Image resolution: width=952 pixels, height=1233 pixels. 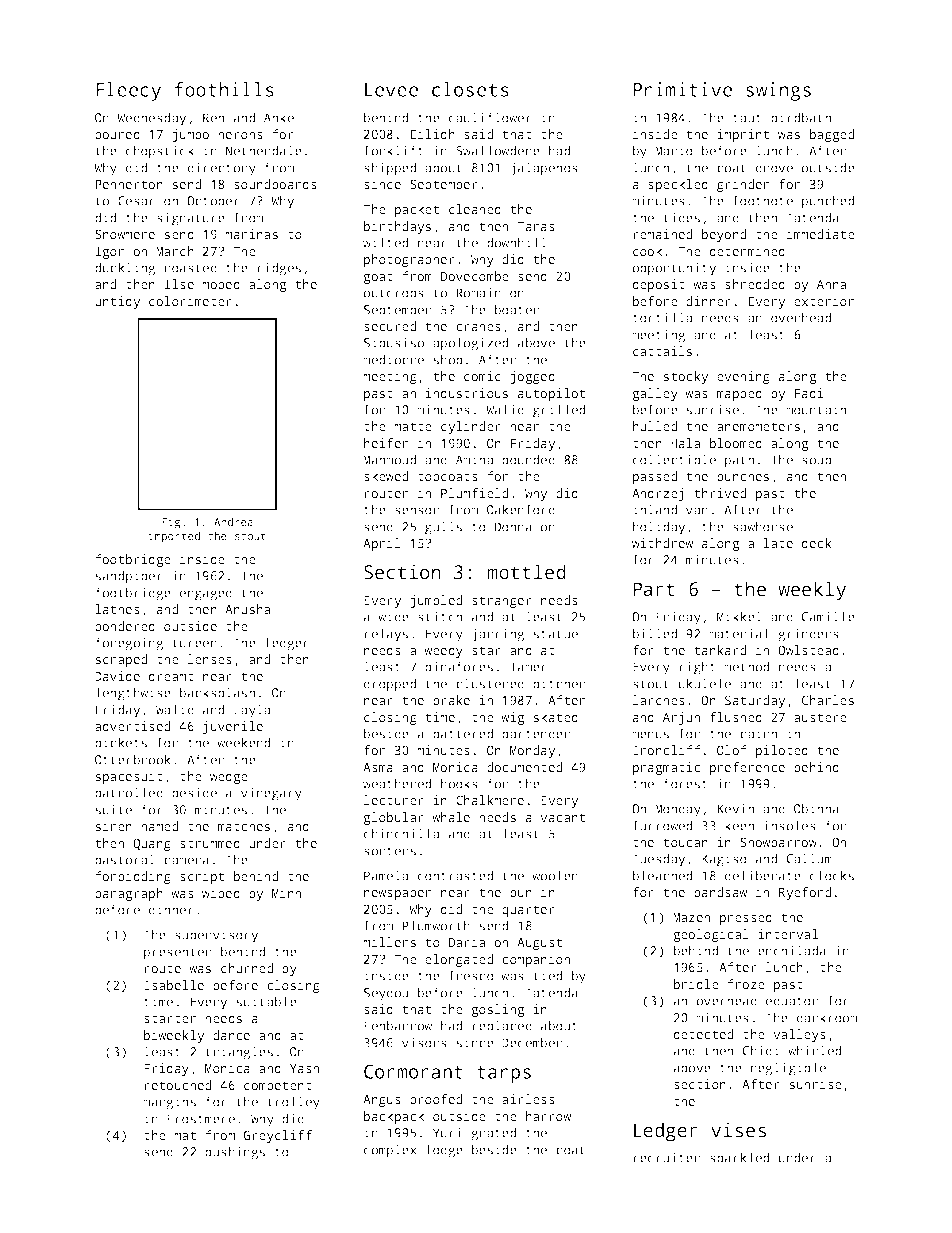 I want to click on Minh, so click(x=286, y=893).
